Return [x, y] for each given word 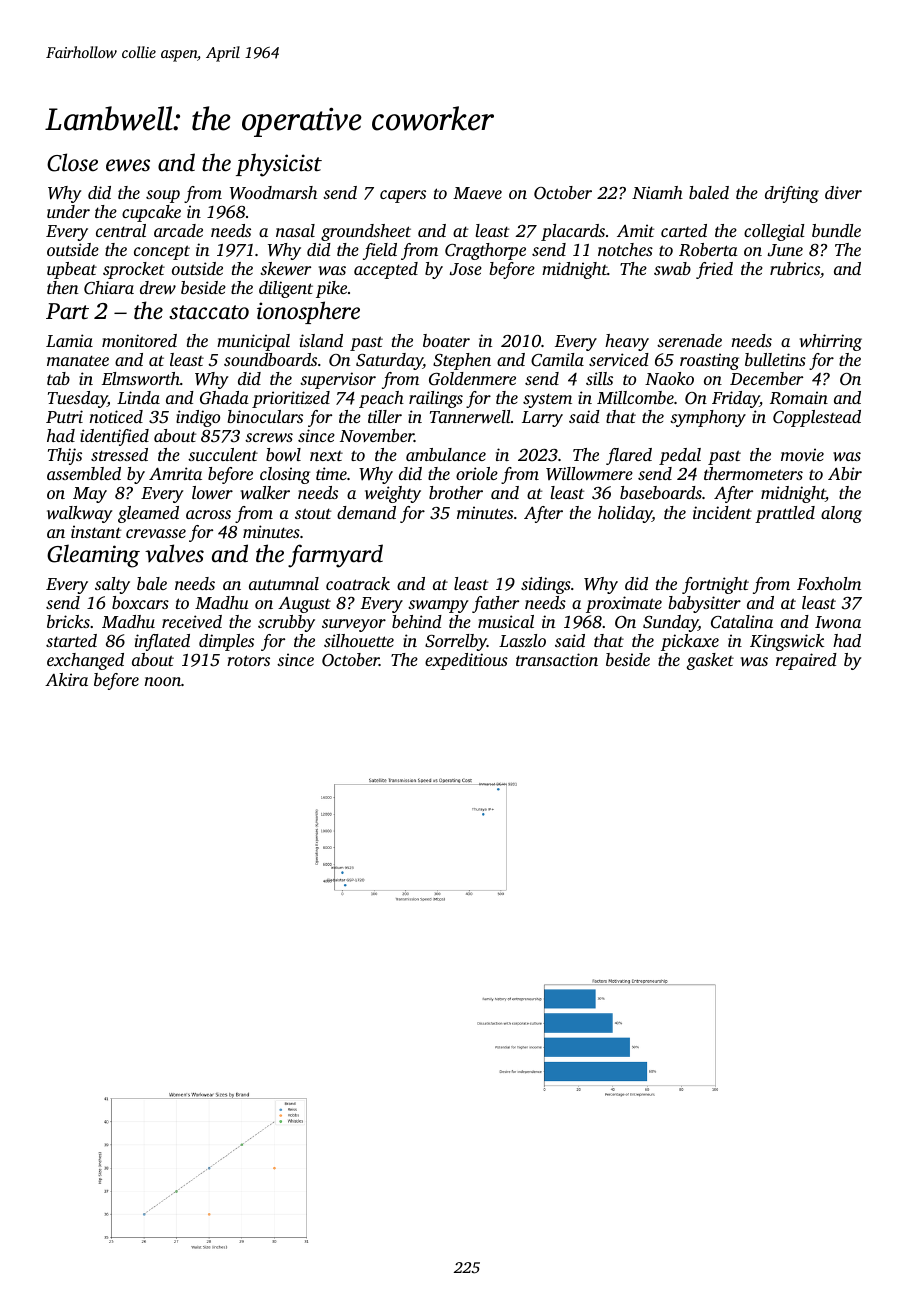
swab [672, 268]
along [841, 514]
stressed [119, 454]
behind [417, 621]
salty [112, 585]
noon [163, 681]
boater [446, 340]
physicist [279, 165]
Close [72, 162]
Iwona [838, 622]
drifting [792, 194]
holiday [625, 514]
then [62, 287]
